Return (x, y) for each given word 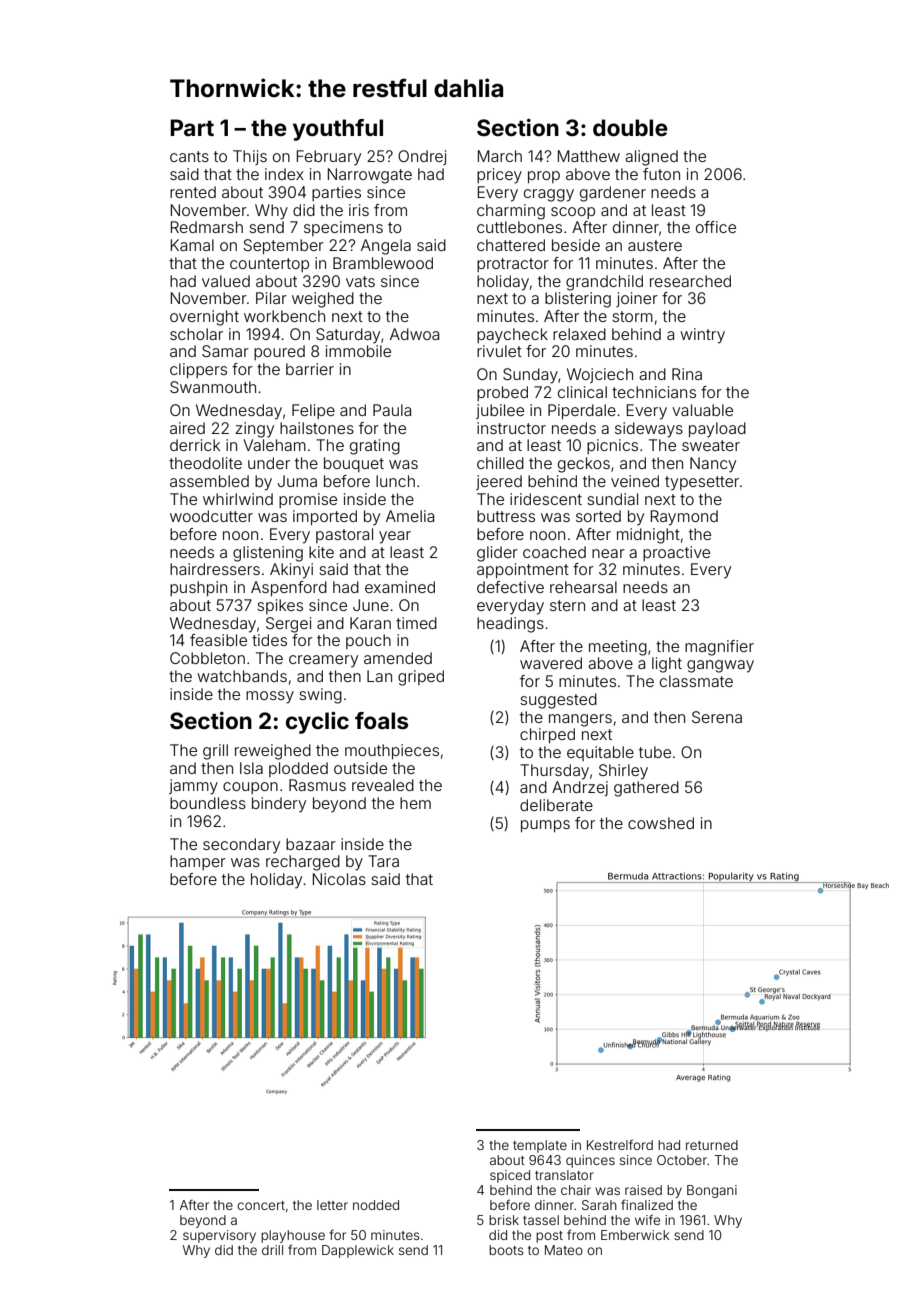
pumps (545, 826)
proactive (676, 553)
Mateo (564, 1250)
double (630, 127)
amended (398, 658)
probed (502, 393)
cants (189, 156)
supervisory (219, 1236)
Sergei (288, 625)
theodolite (205, 463)
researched (690, 281)
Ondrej (422, 157)
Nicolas (339, 879)
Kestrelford (620, 1144)
